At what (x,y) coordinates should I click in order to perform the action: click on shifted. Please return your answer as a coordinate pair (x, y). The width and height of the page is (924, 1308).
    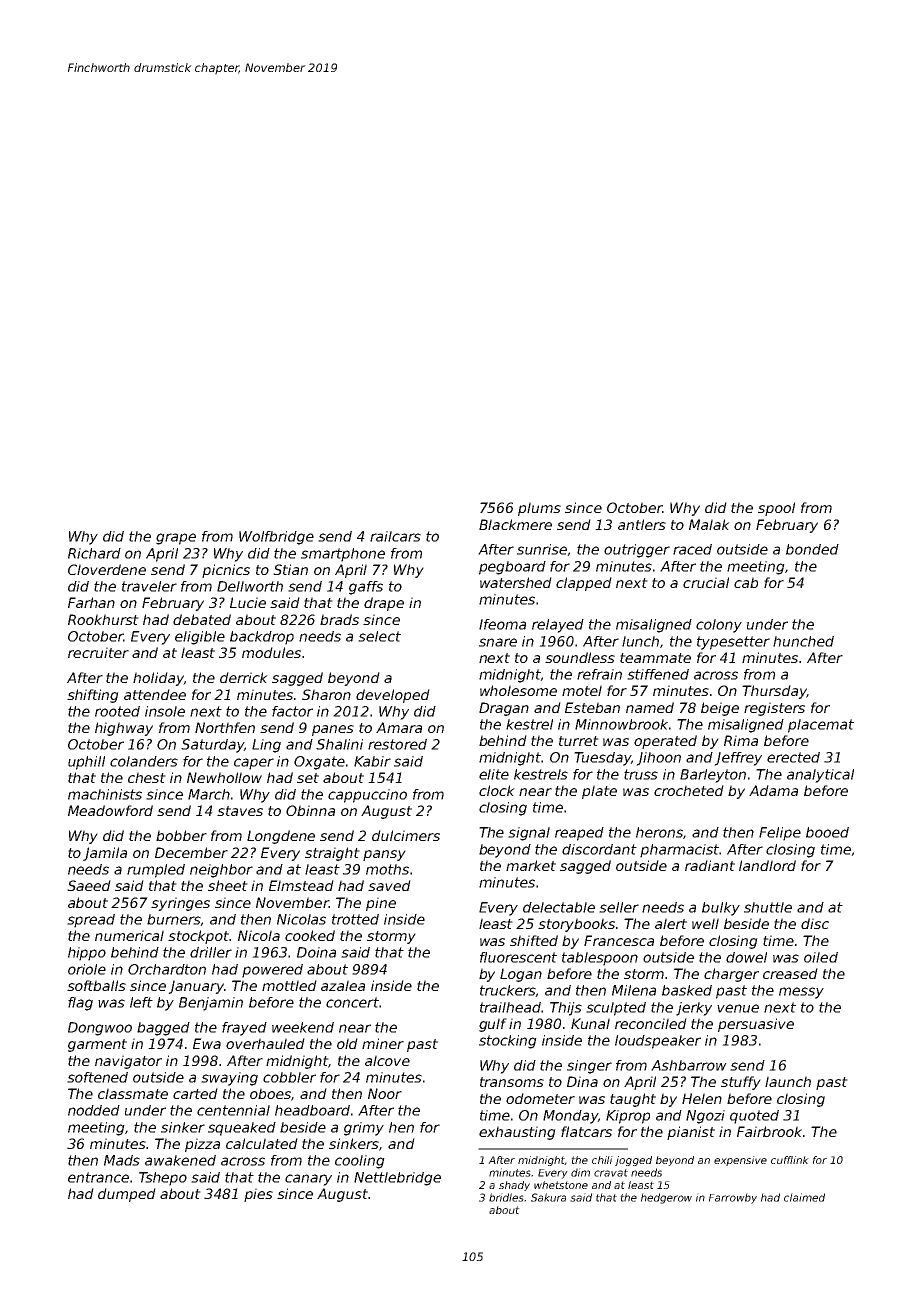
    Looking at the image, I should click on (534, 940).
